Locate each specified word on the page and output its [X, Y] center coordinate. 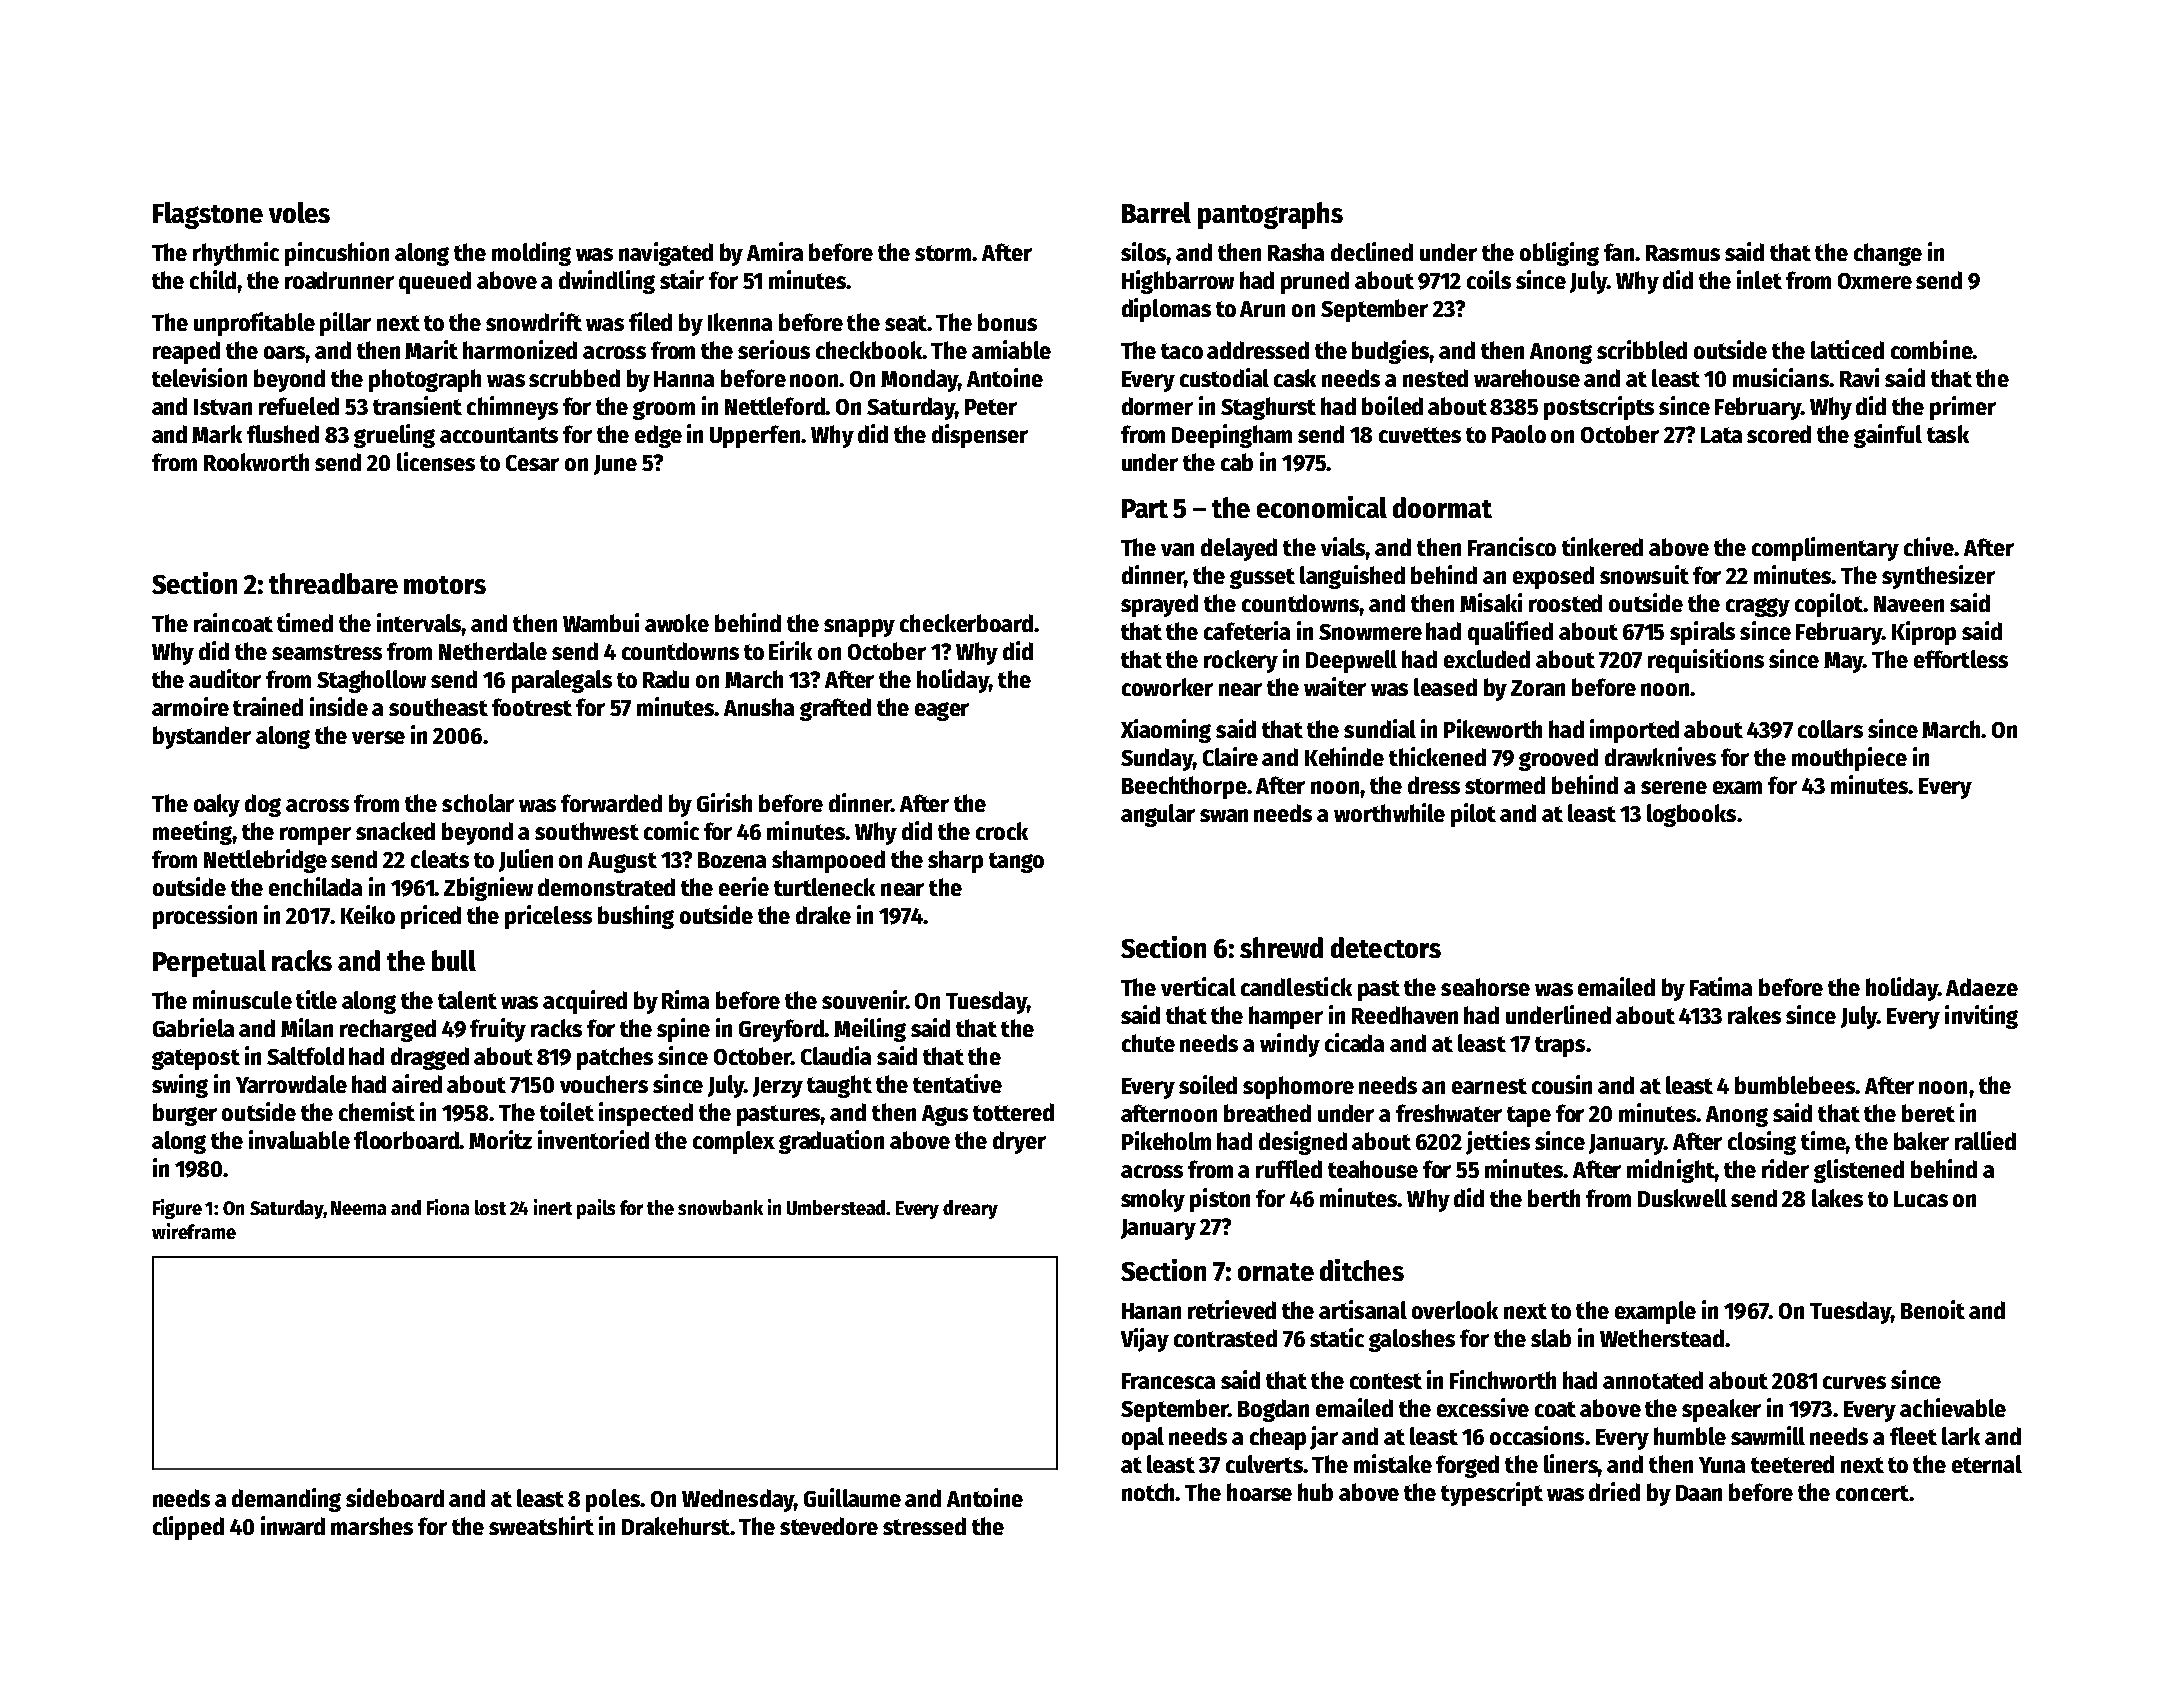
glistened [1859, 1171]
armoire [190, 706]
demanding [286, 1500]
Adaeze [1982, 987]
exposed [1553, 577]
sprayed [1159, 605]
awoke [677, 623]
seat [906, 323]
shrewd [1281, 947]
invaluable [299, 1139]
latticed [1847, 349]
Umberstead [836, 1207]
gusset [1262, 578]
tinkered [1602, 546]
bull [454, 960]
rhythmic [236, 254]
